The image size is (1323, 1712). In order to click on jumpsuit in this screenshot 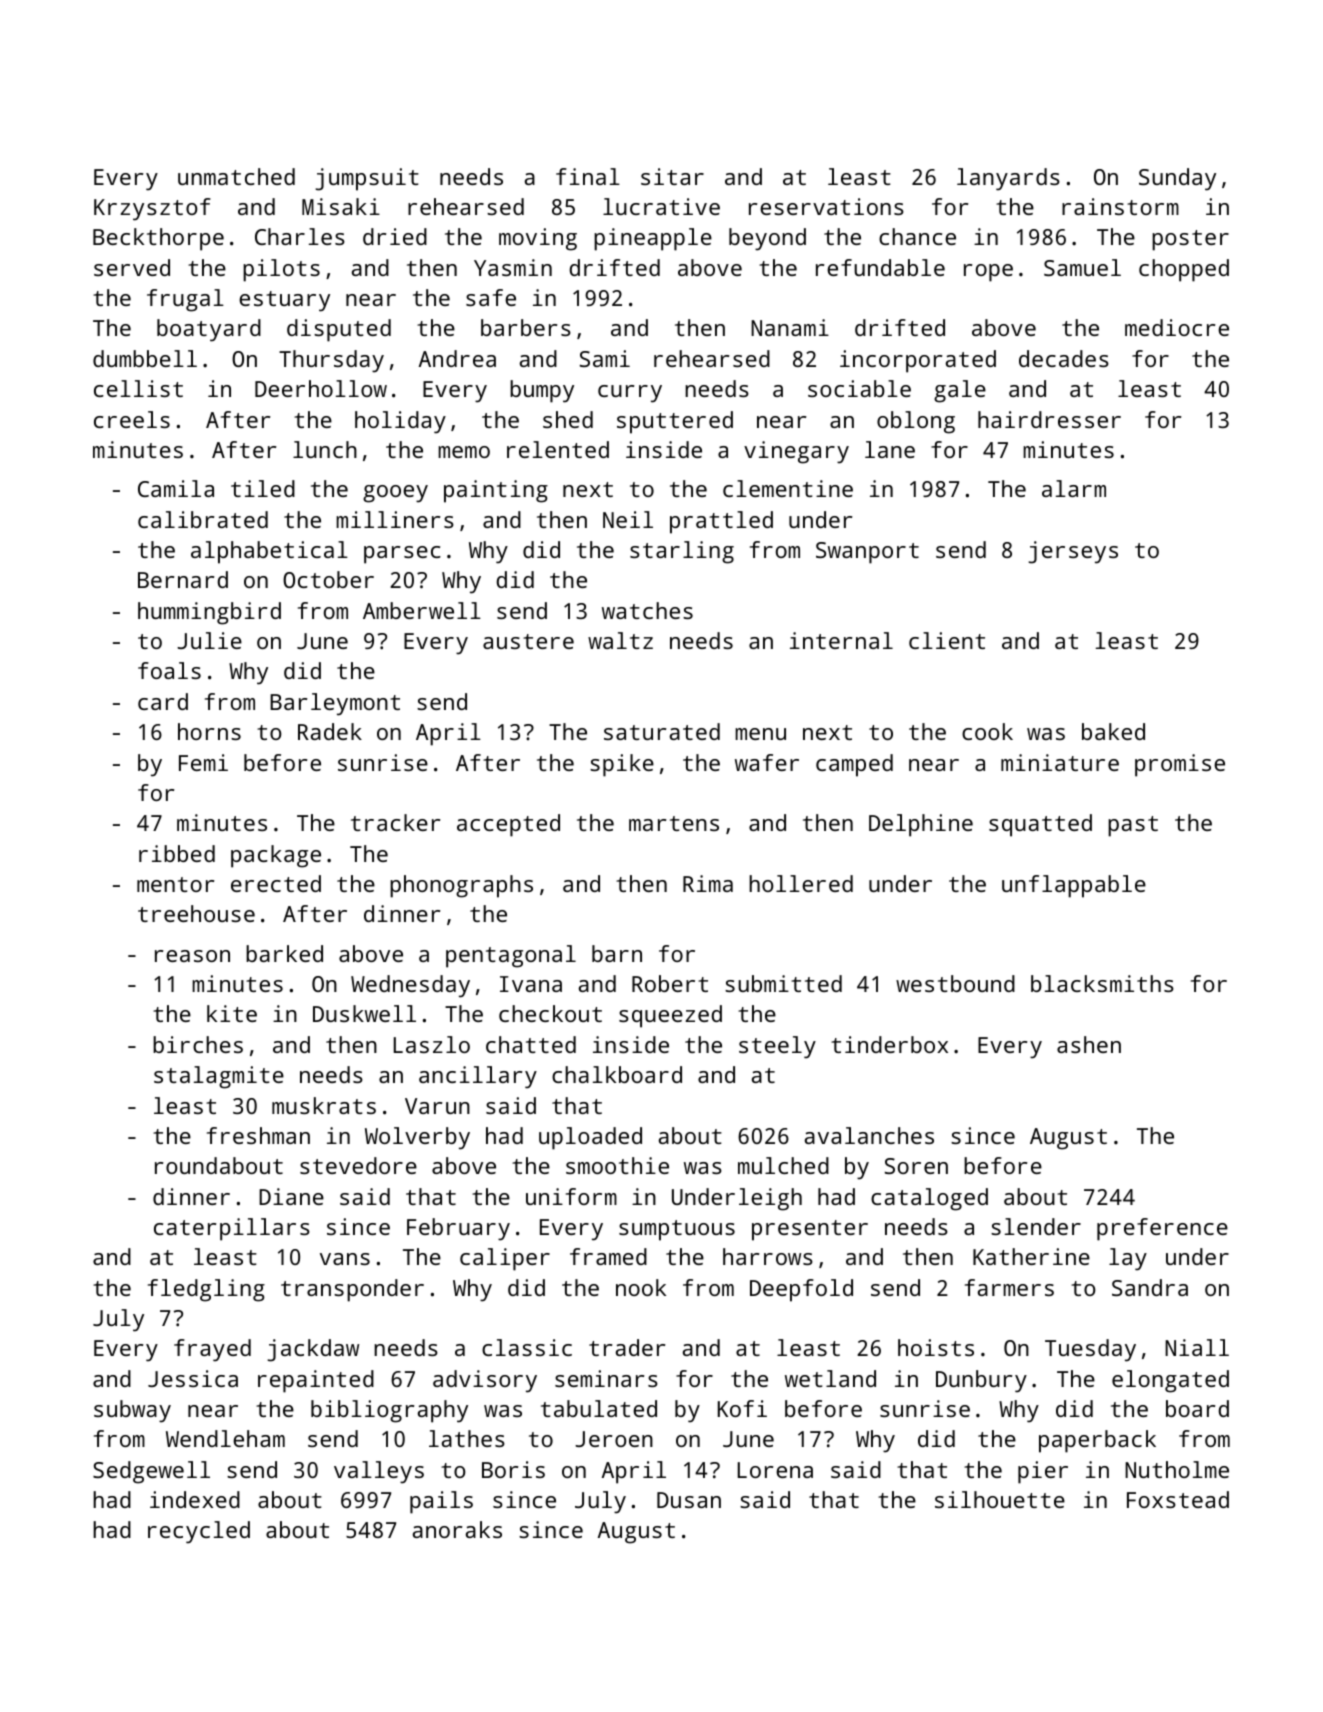, I will do `click(367, 179)`.
